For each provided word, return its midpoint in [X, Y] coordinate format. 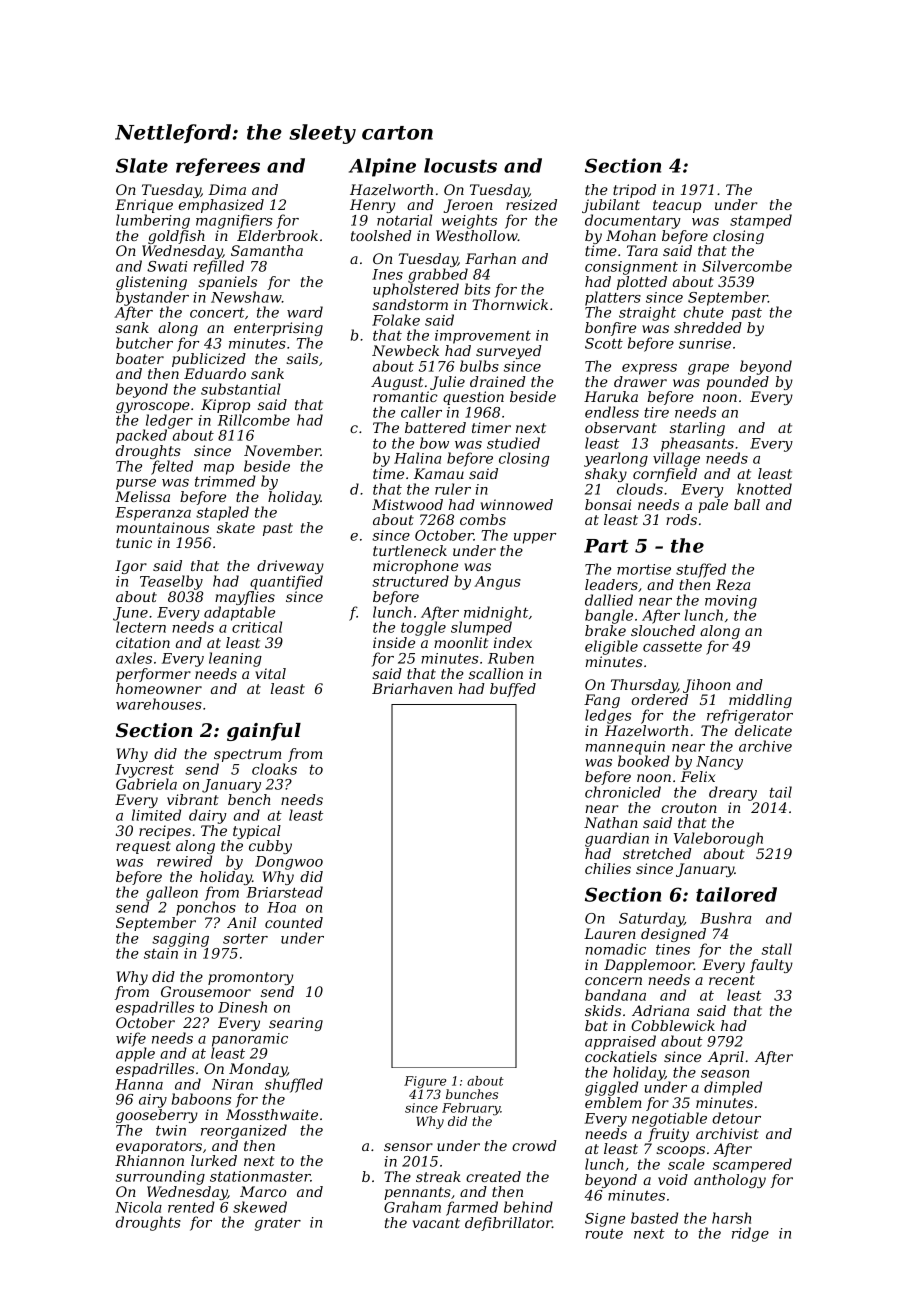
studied [513, 443]
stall [777, 949]
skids [603, 1010]
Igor [131, 567]
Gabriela [146, 784]
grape [708, 369]
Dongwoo [289, 863]
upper [535, 538]
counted [294, 922]
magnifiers [234, 221]
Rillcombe [254, 420]
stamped [761, 221]
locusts [460, 165]
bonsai [608, 504]
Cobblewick [673, 1025]
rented [191, 1207]
